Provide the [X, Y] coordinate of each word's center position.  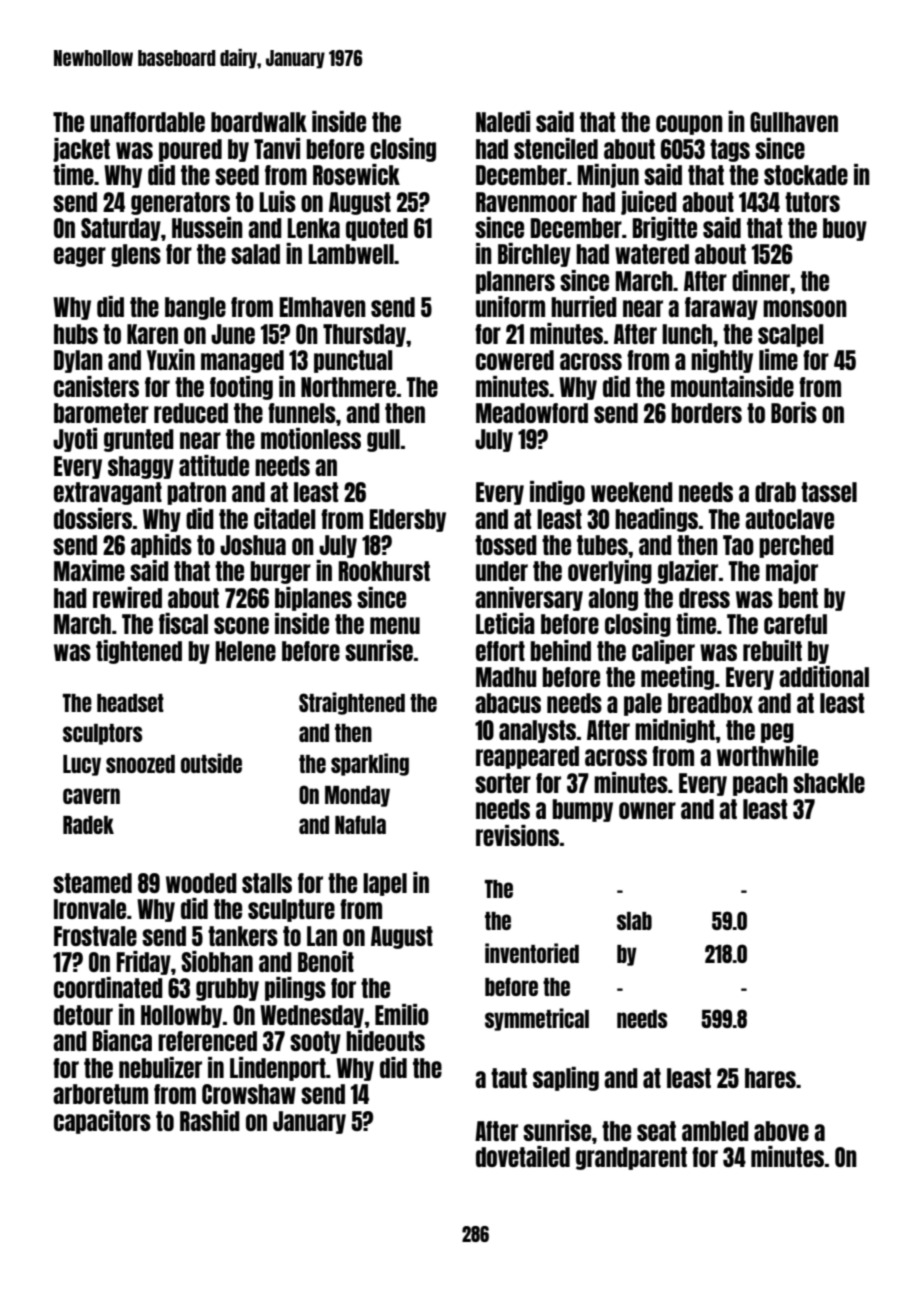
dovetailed [523, 1156]
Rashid [210, 1120]
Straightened [352, 703]
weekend [632, 492]
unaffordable [147, 122]
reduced [191, 413]
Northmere [348, 387]
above [781, 1131]
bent [798, 598]
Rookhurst [384, 571]
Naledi [503, 121]
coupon [689, 125]
